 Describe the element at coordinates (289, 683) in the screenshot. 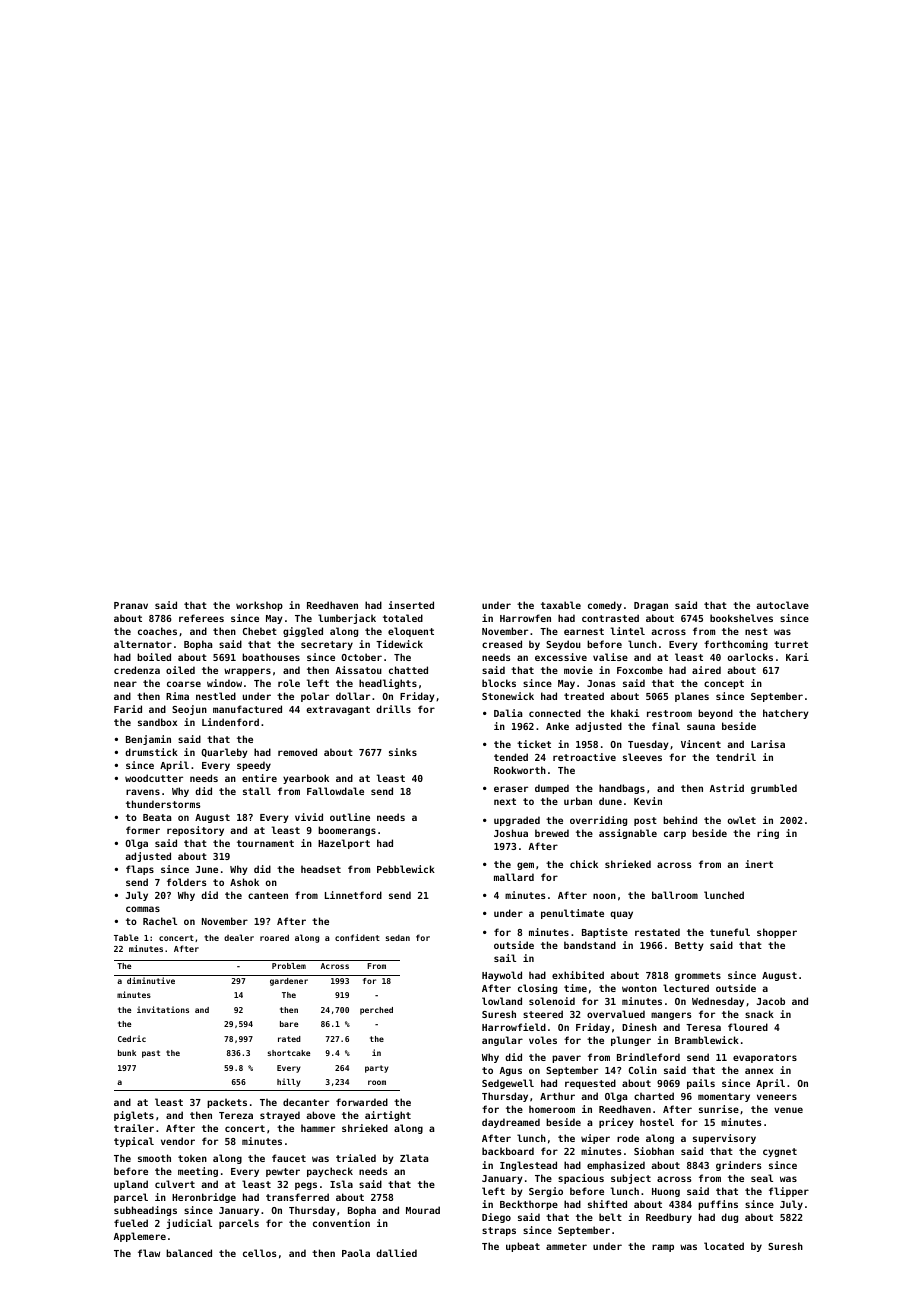

I see `role` at that location.
